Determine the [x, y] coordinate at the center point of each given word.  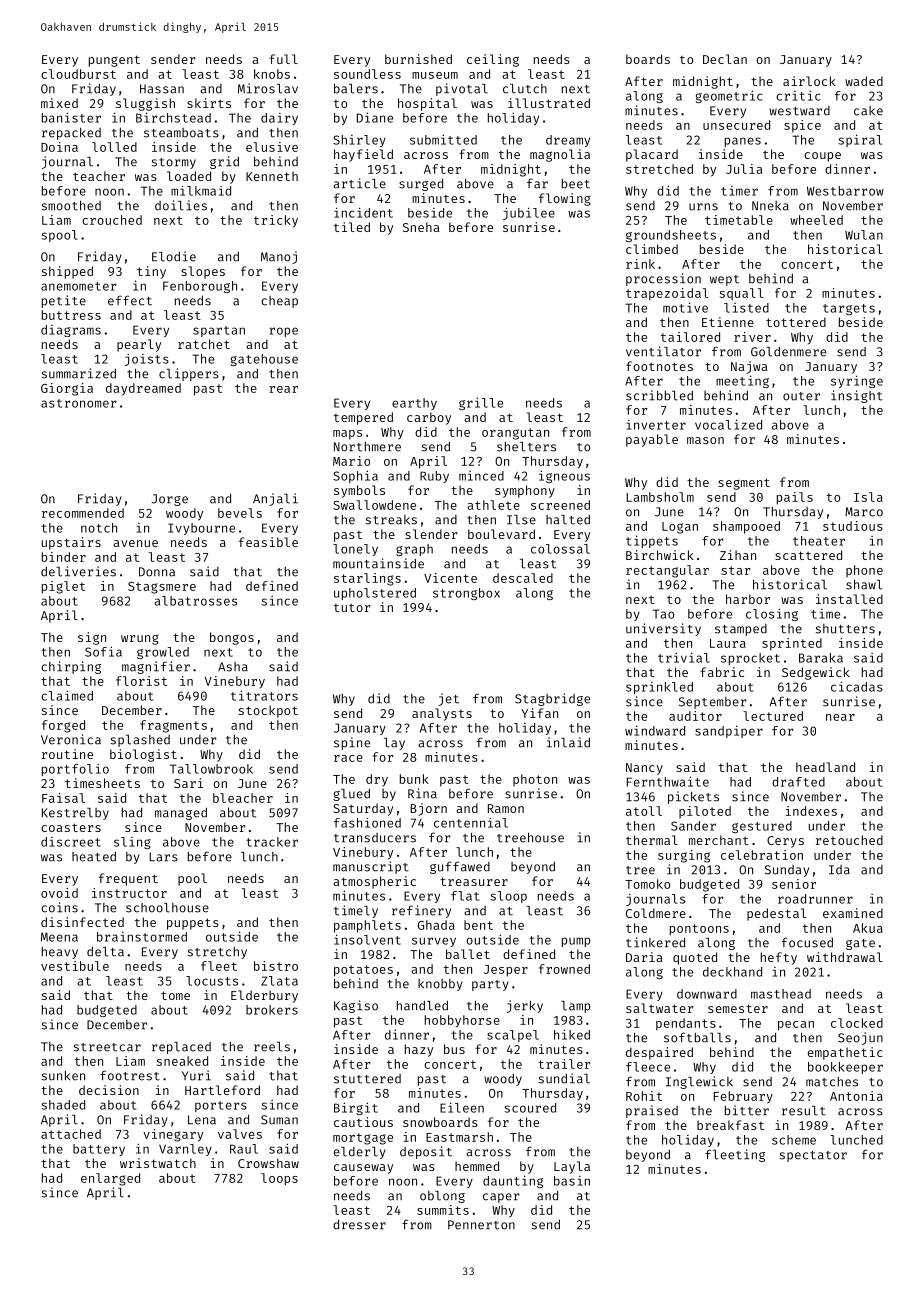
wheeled [816, 220]
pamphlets [367, 926]
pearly [139, 345]
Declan [725, 59]
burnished [418, 59]
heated [94, 857]
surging [684, 856]
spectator [813, 1156]
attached [71, 1134]
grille [481, 403]
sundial [564, 1078]
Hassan [162, 89]
